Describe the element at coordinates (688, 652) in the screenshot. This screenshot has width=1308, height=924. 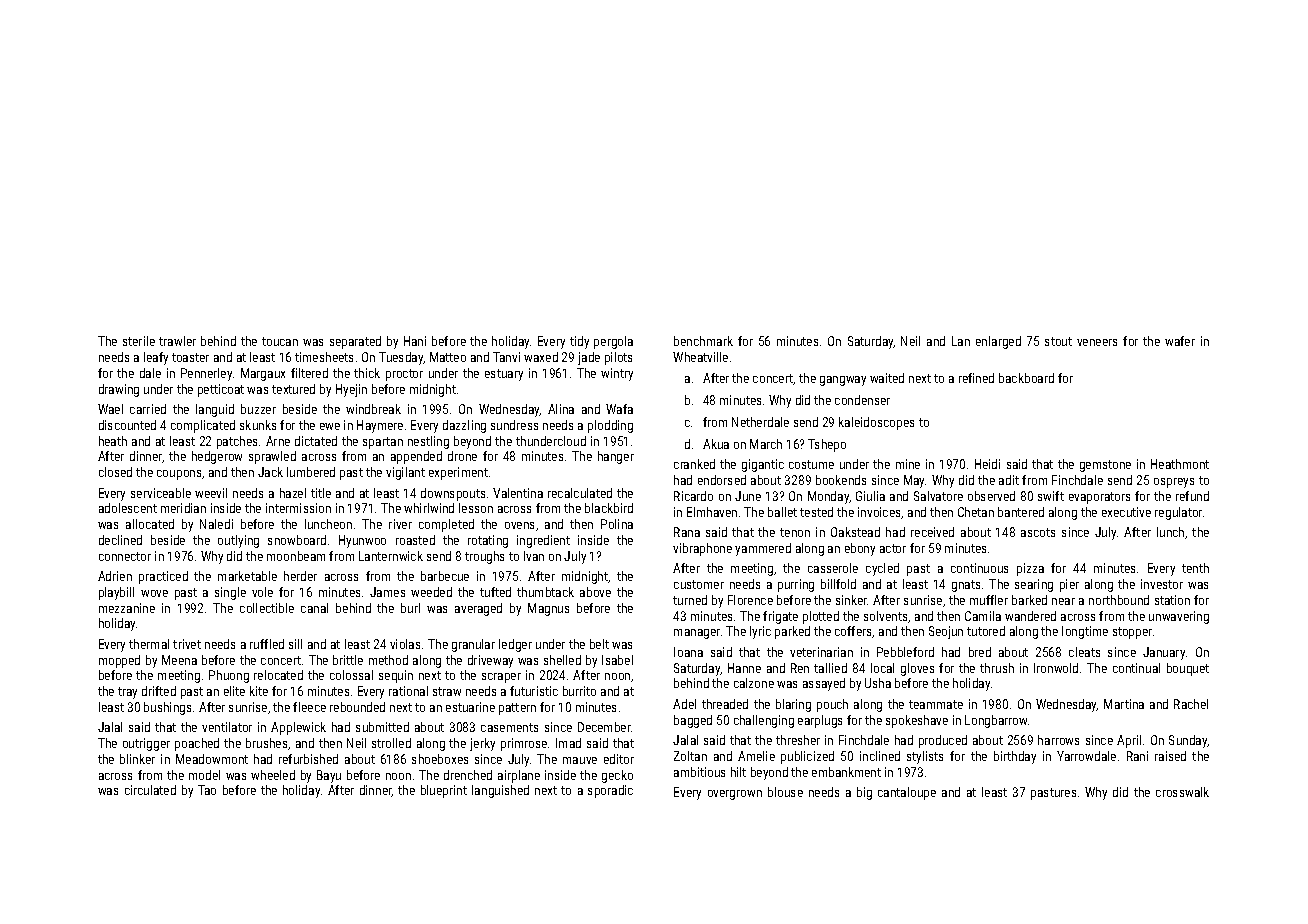
I see `Ioana` at that location.
